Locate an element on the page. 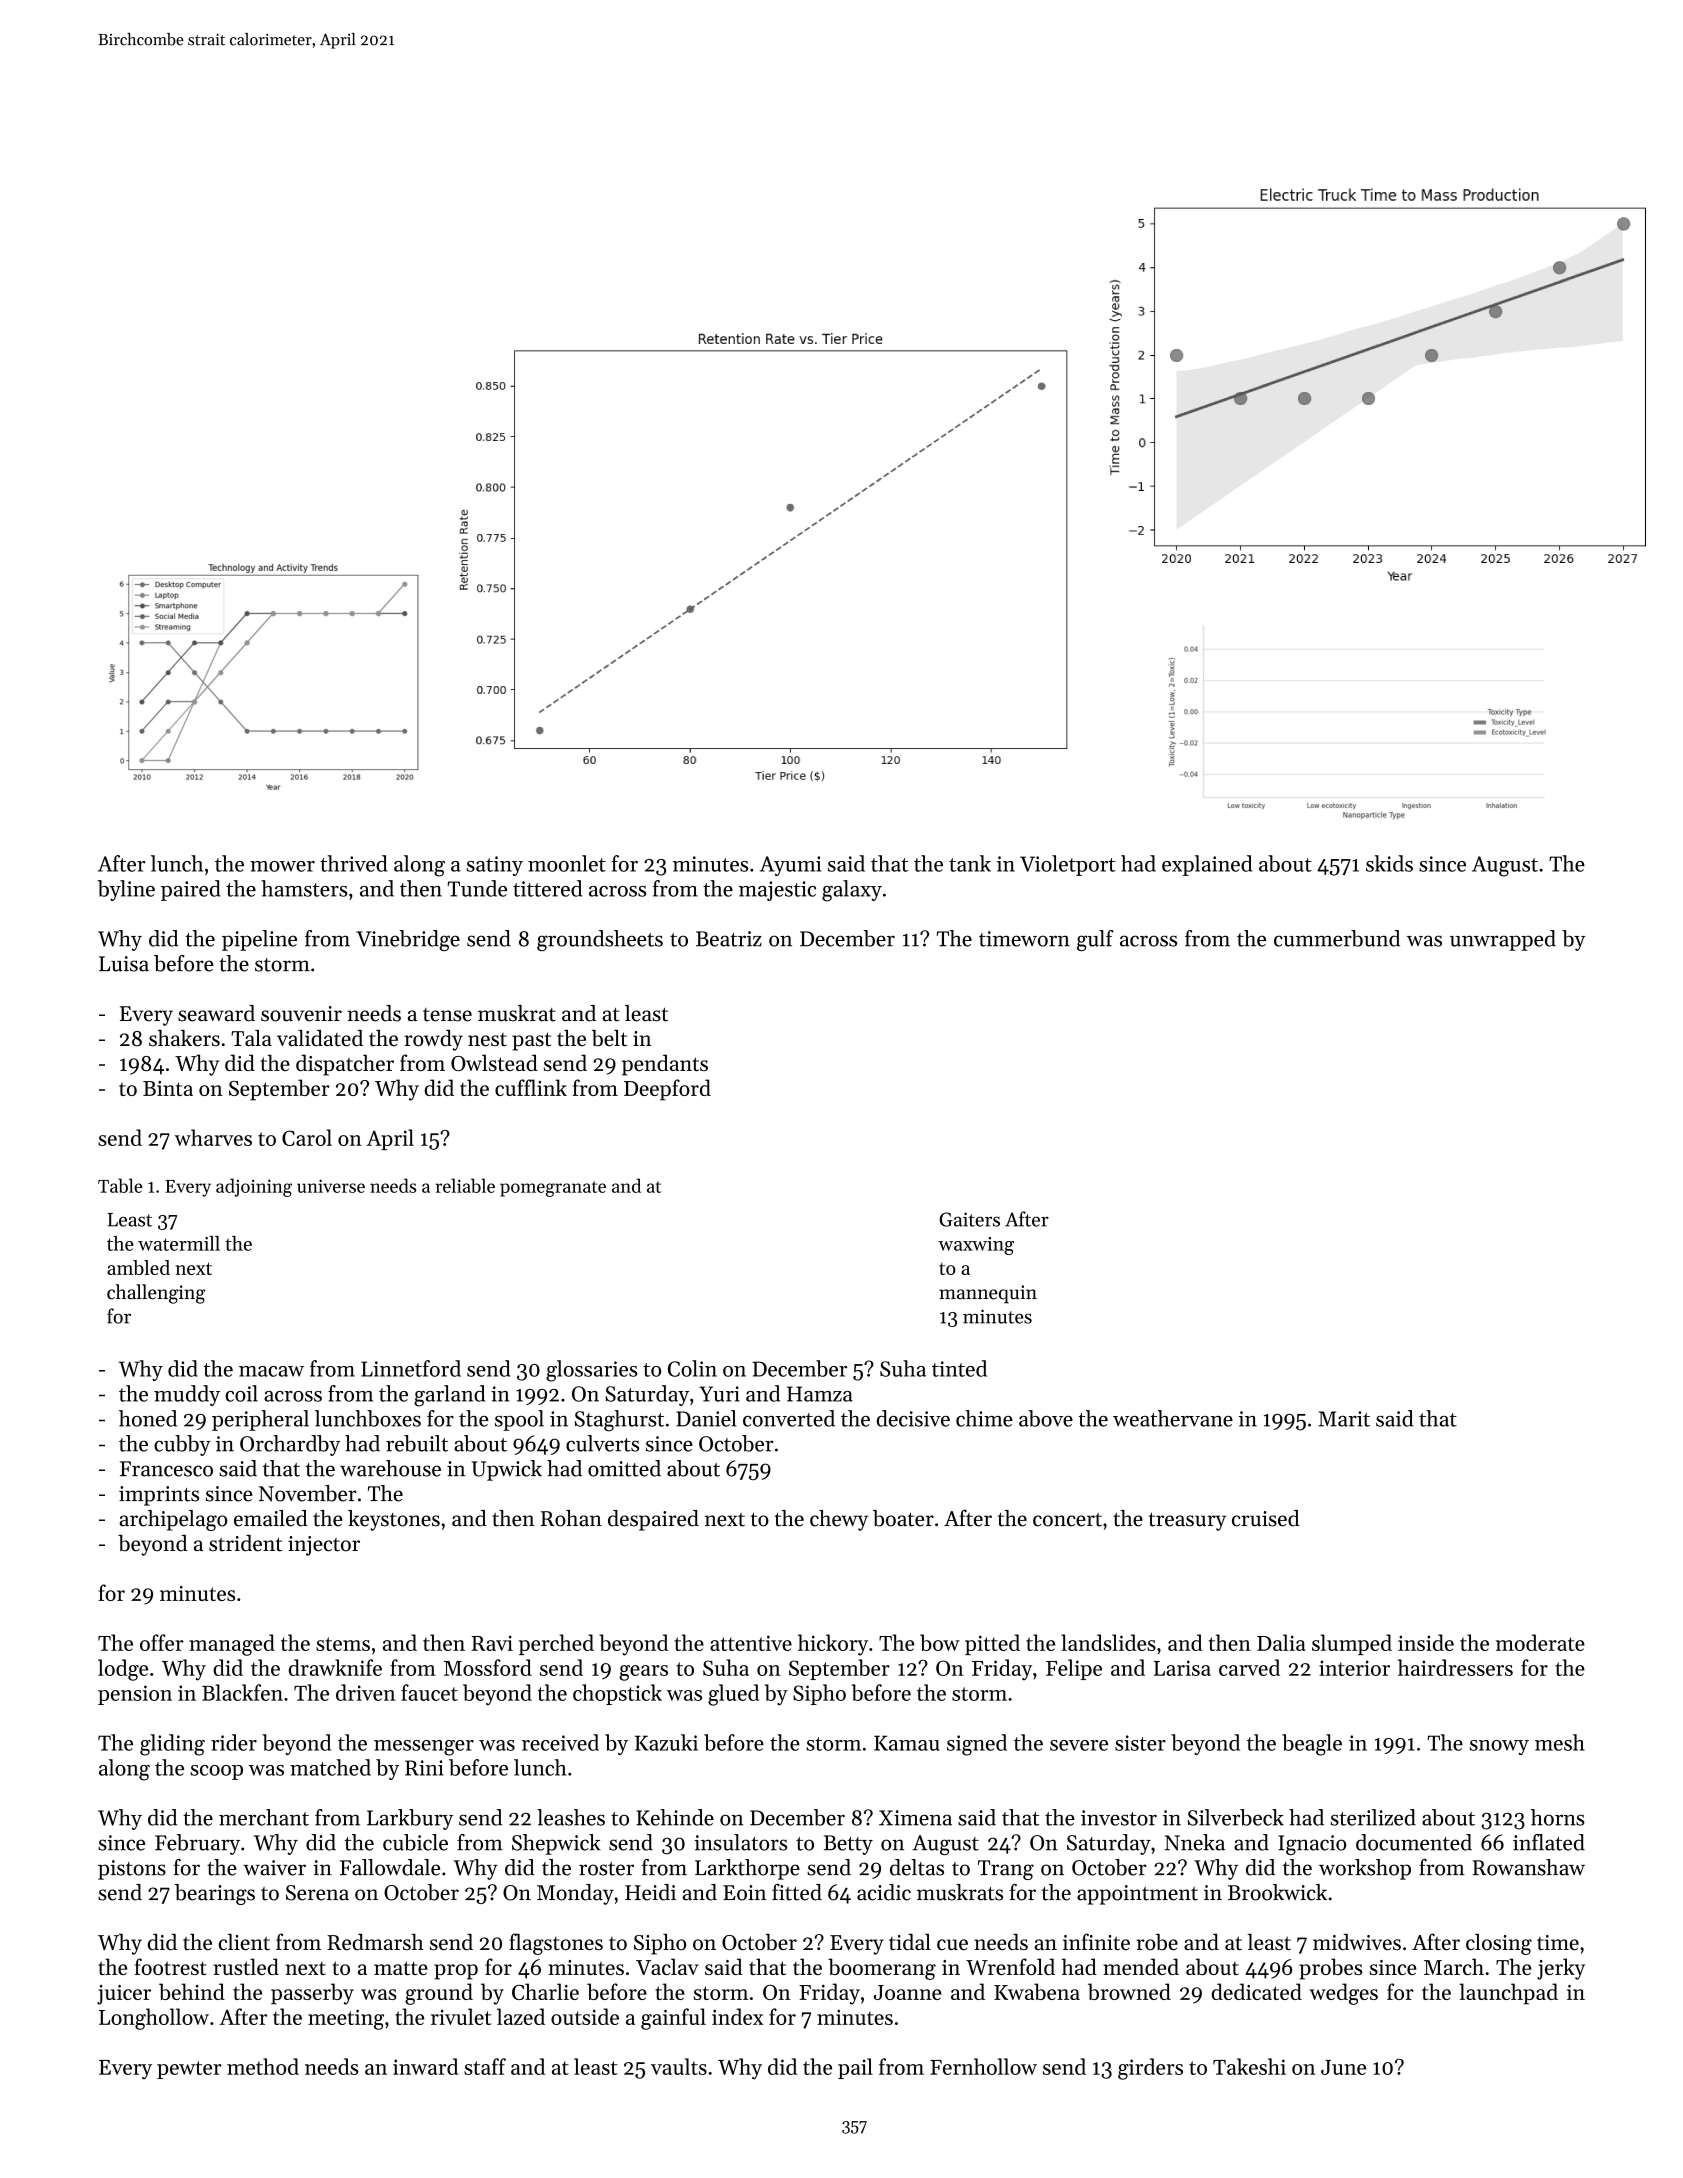  skids is located at coordinates (1389, 863).
